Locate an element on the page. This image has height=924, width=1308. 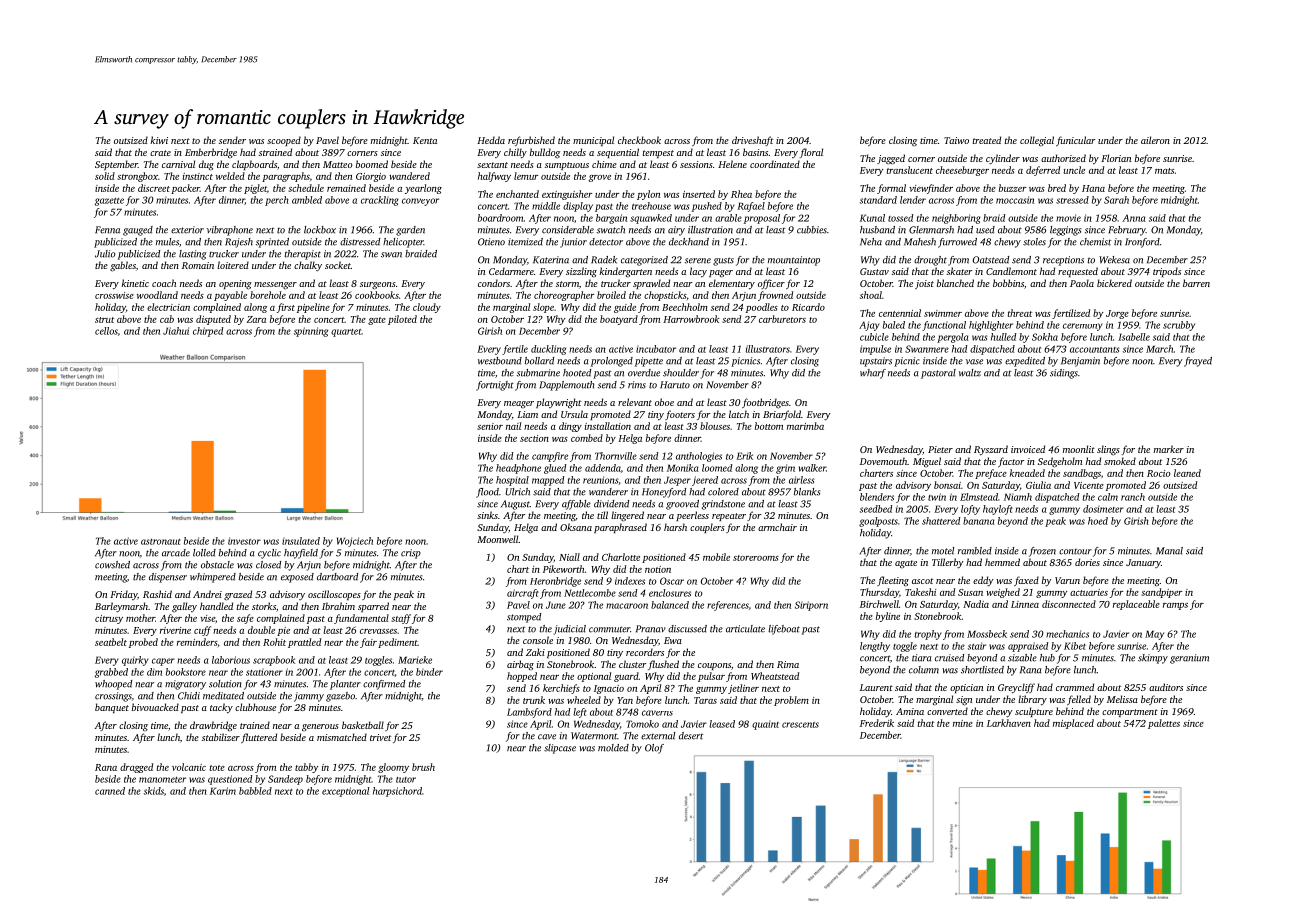
astronaut is located at coordinates (161, 542).
